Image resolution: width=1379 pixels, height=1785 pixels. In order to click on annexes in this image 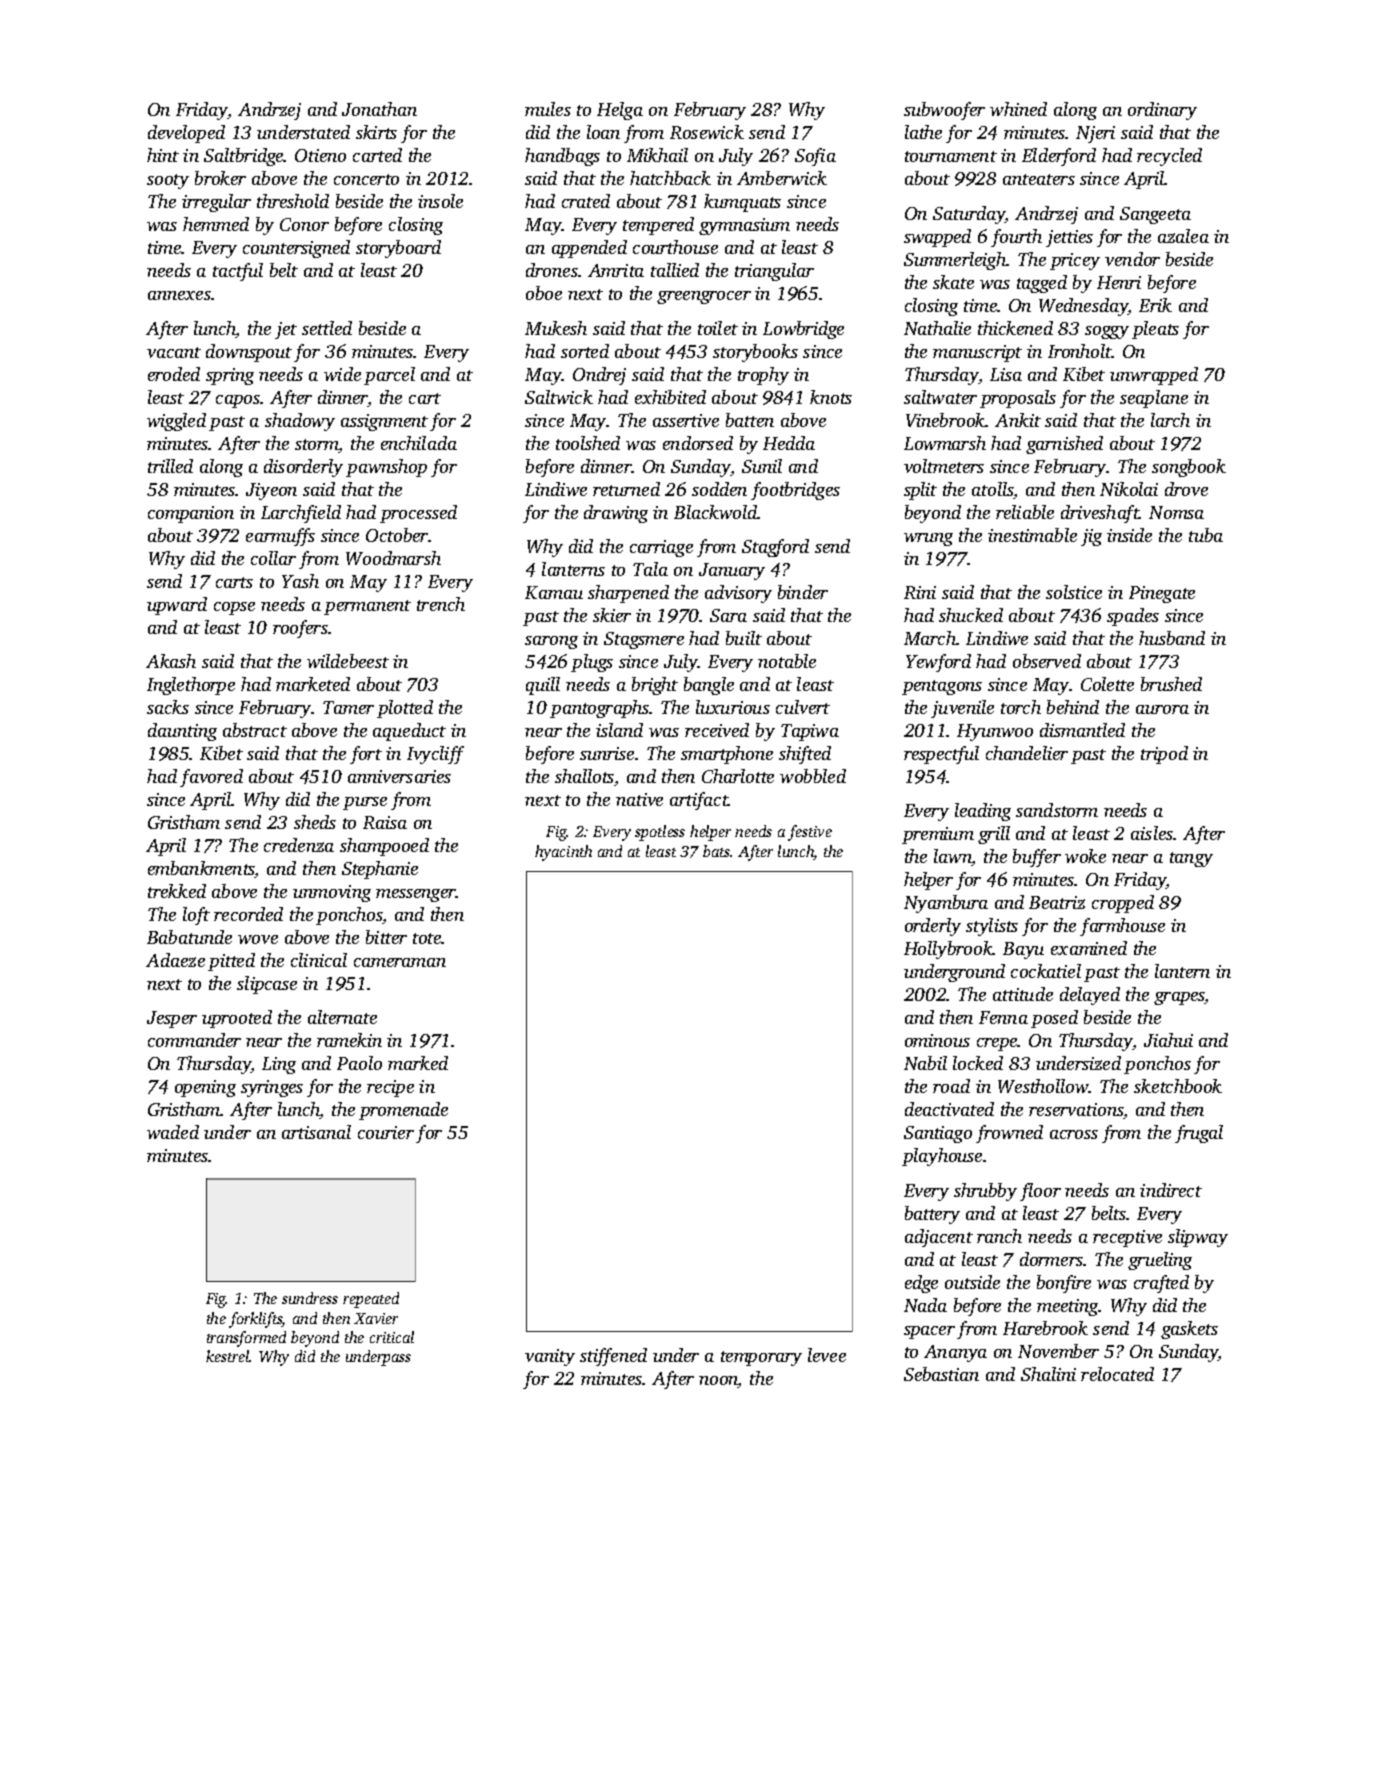, I will do `click(179, 295)`.
